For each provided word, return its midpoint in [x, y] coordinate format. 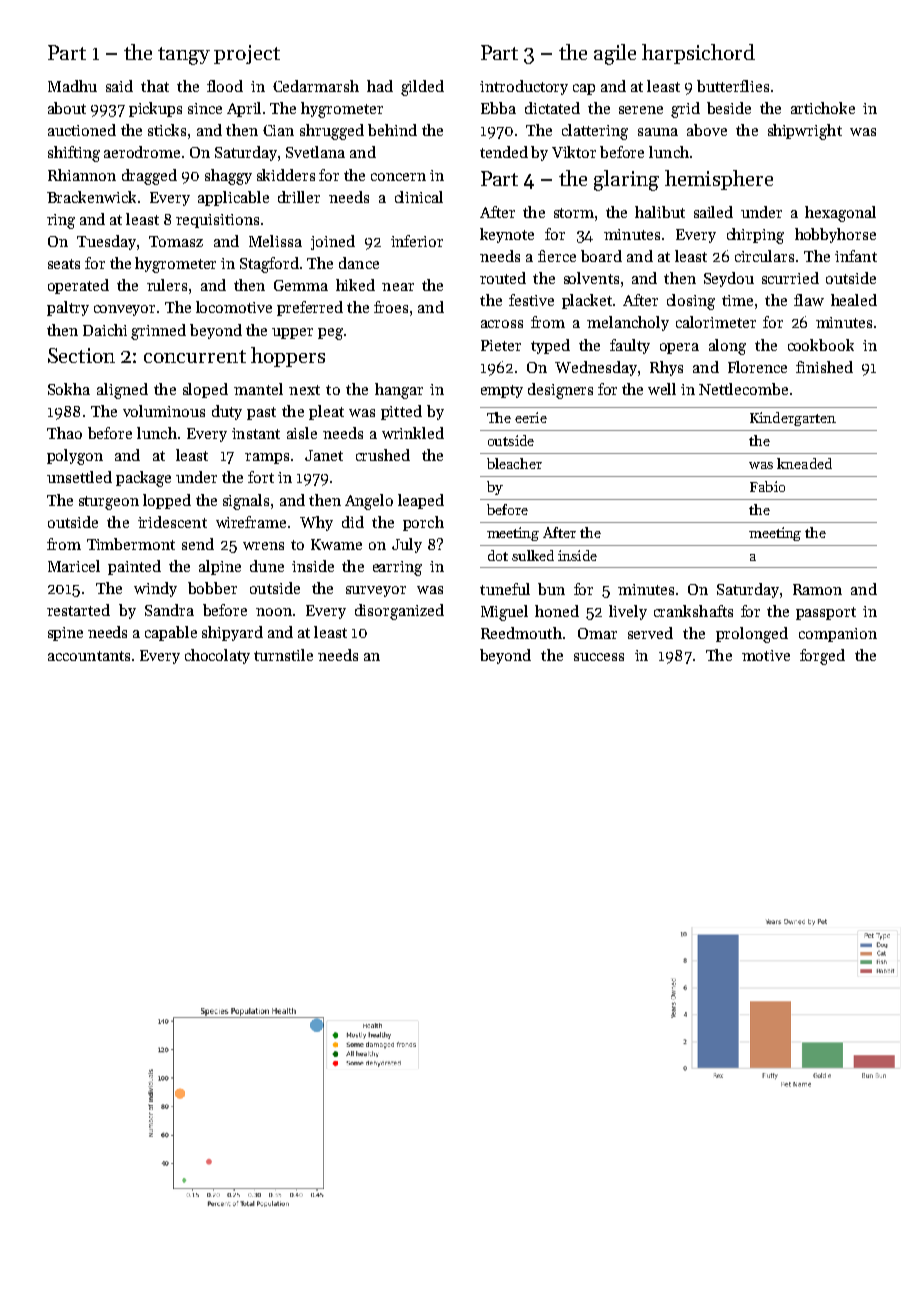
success [599, 657]
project [247, 54]
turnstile [283, 655]
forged [822, 657]
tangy [184, 56]
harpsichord [698, 54]
